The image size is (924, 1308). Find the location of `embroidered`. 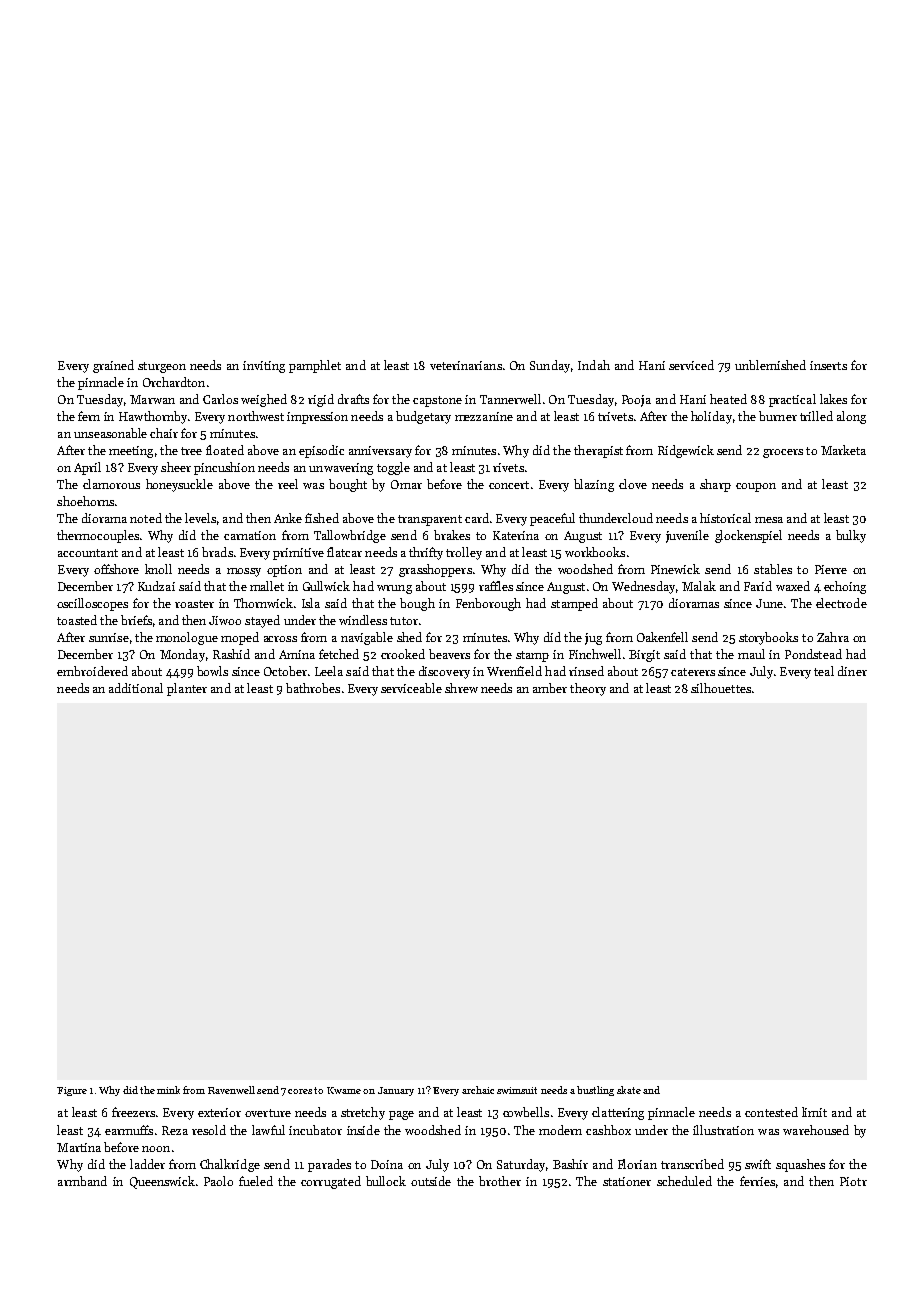

embroidered is located at coordinates (92, 671).
